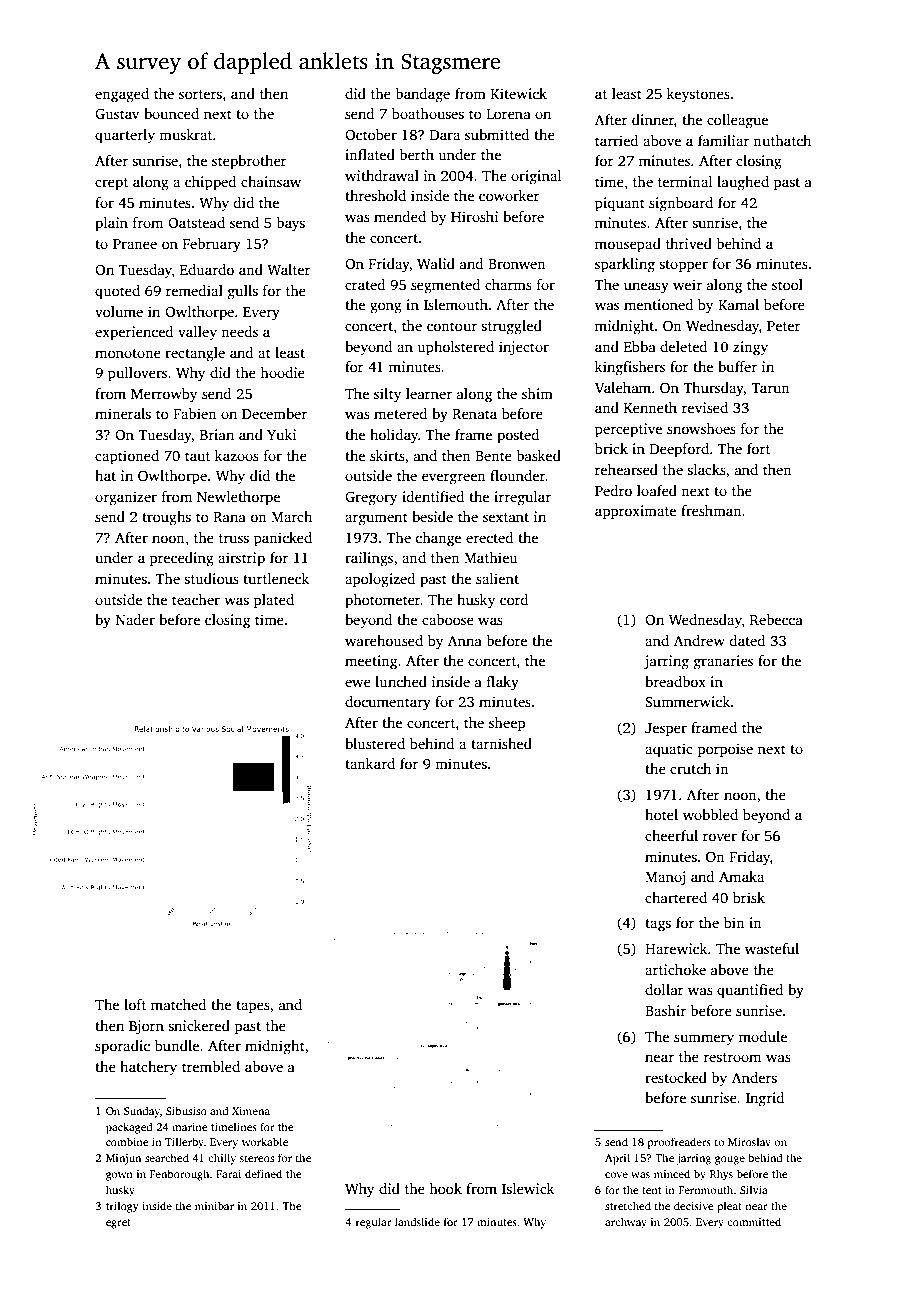 Image resolution: width=908 pixels, height=1316 pixels. Describe the element at coordinates (509, 195) in the image. I see `coworker` at that location.
